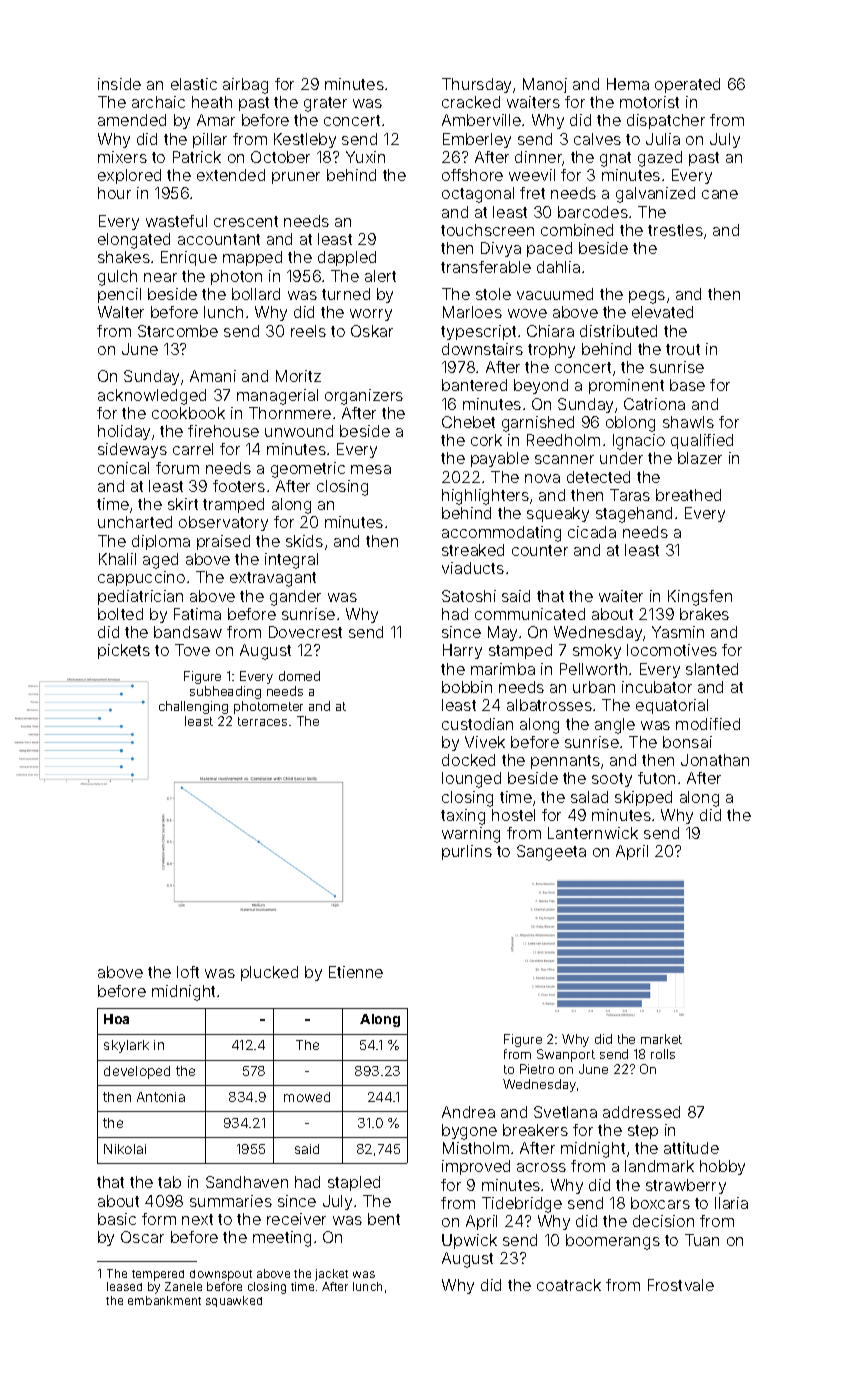  Describe the element at coordinates (372, 331) in the screenshot. I see `Oskar` at that location.
